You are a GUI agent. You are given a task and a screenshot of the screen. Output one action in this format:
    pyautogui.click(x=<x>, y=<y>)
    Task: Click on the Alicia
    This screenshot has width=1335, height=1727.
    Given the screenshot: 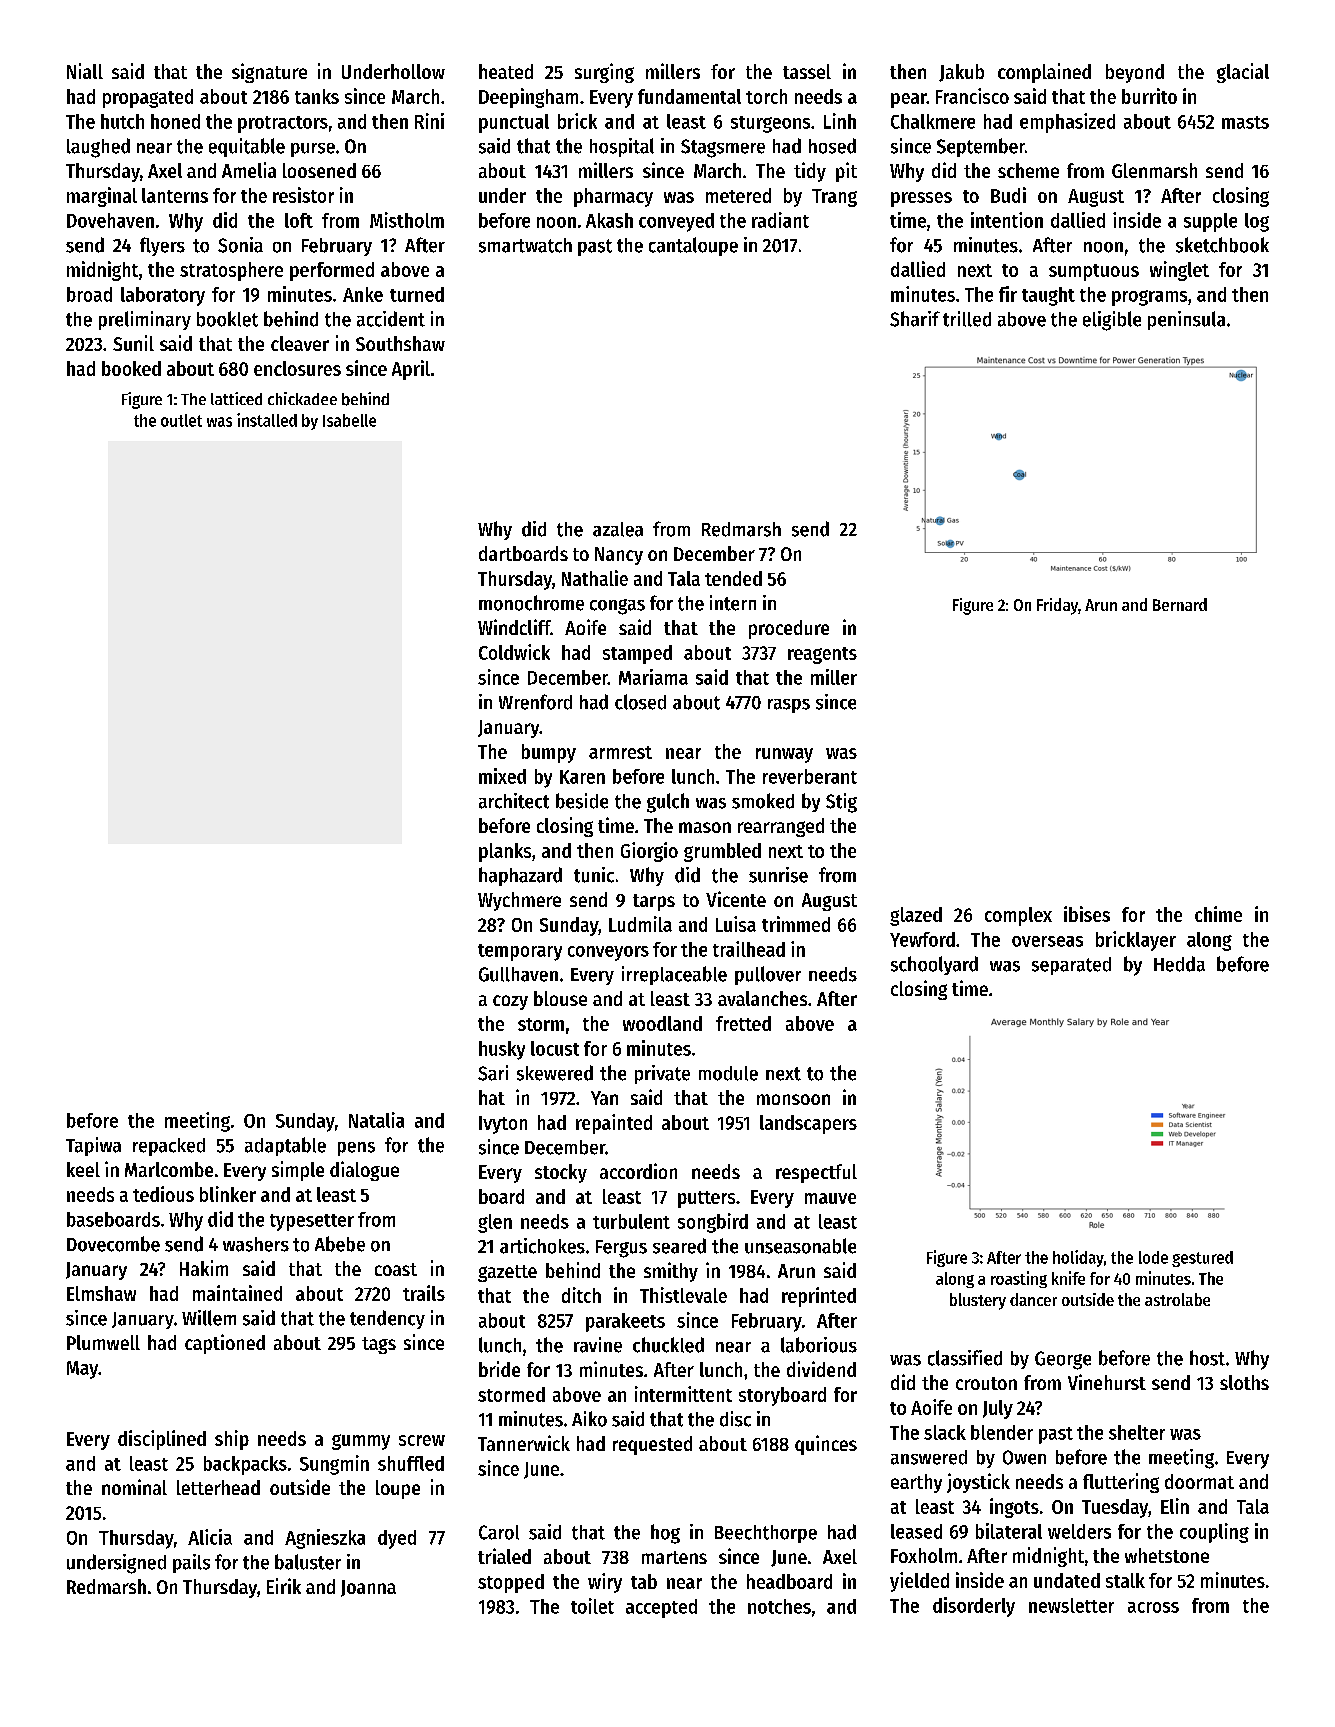 What is the action you would take?
    pyautogui.click(x=210, y=1537)
